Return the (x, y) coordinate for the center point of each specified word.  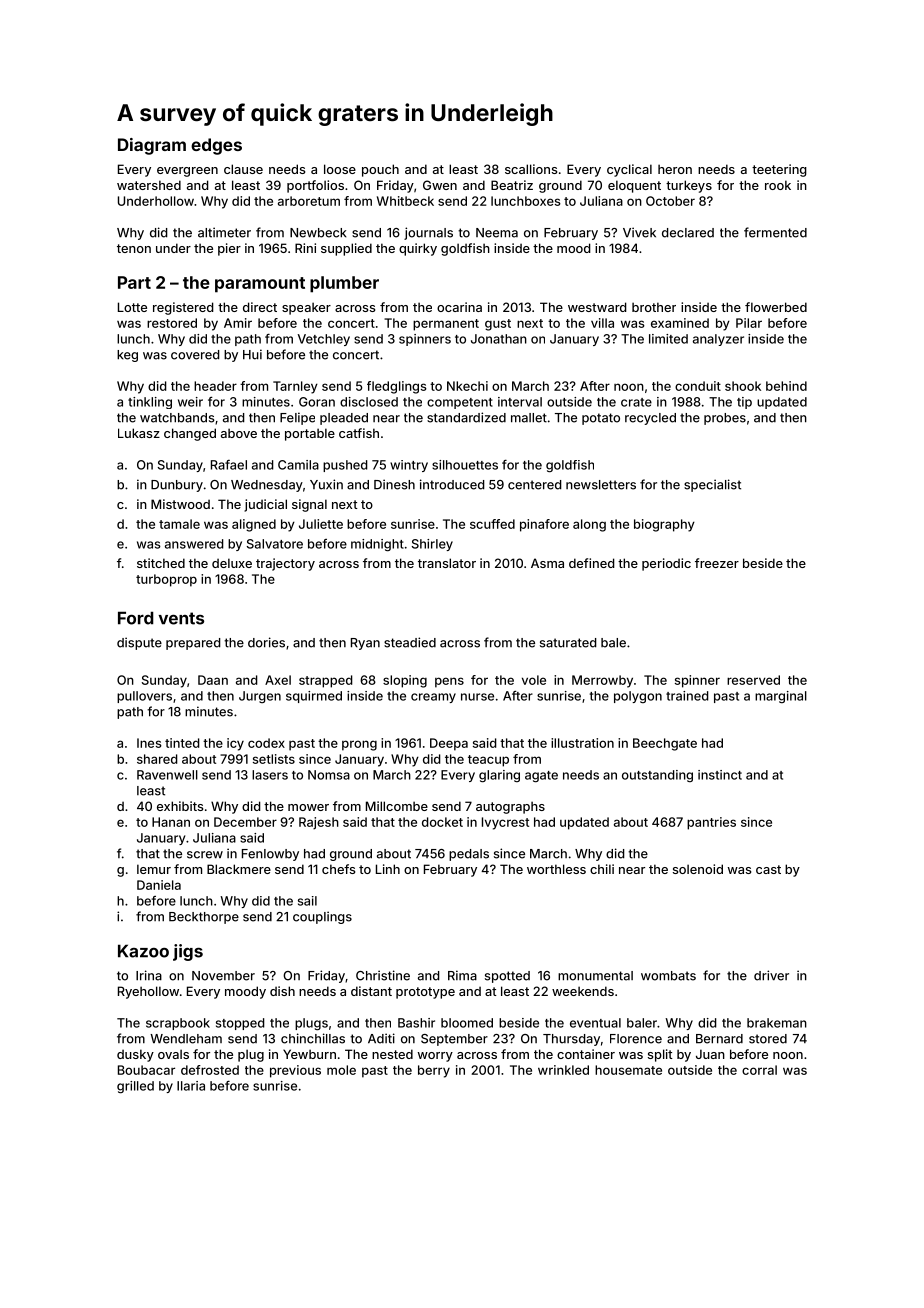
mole (341, 1070)
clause (243, 169)
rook (778, 185)
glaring (499, 776)
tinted (182, 743)
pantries (711, 823)
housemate (628, 1070)
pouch (380, 170)
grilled (135, 1087)
